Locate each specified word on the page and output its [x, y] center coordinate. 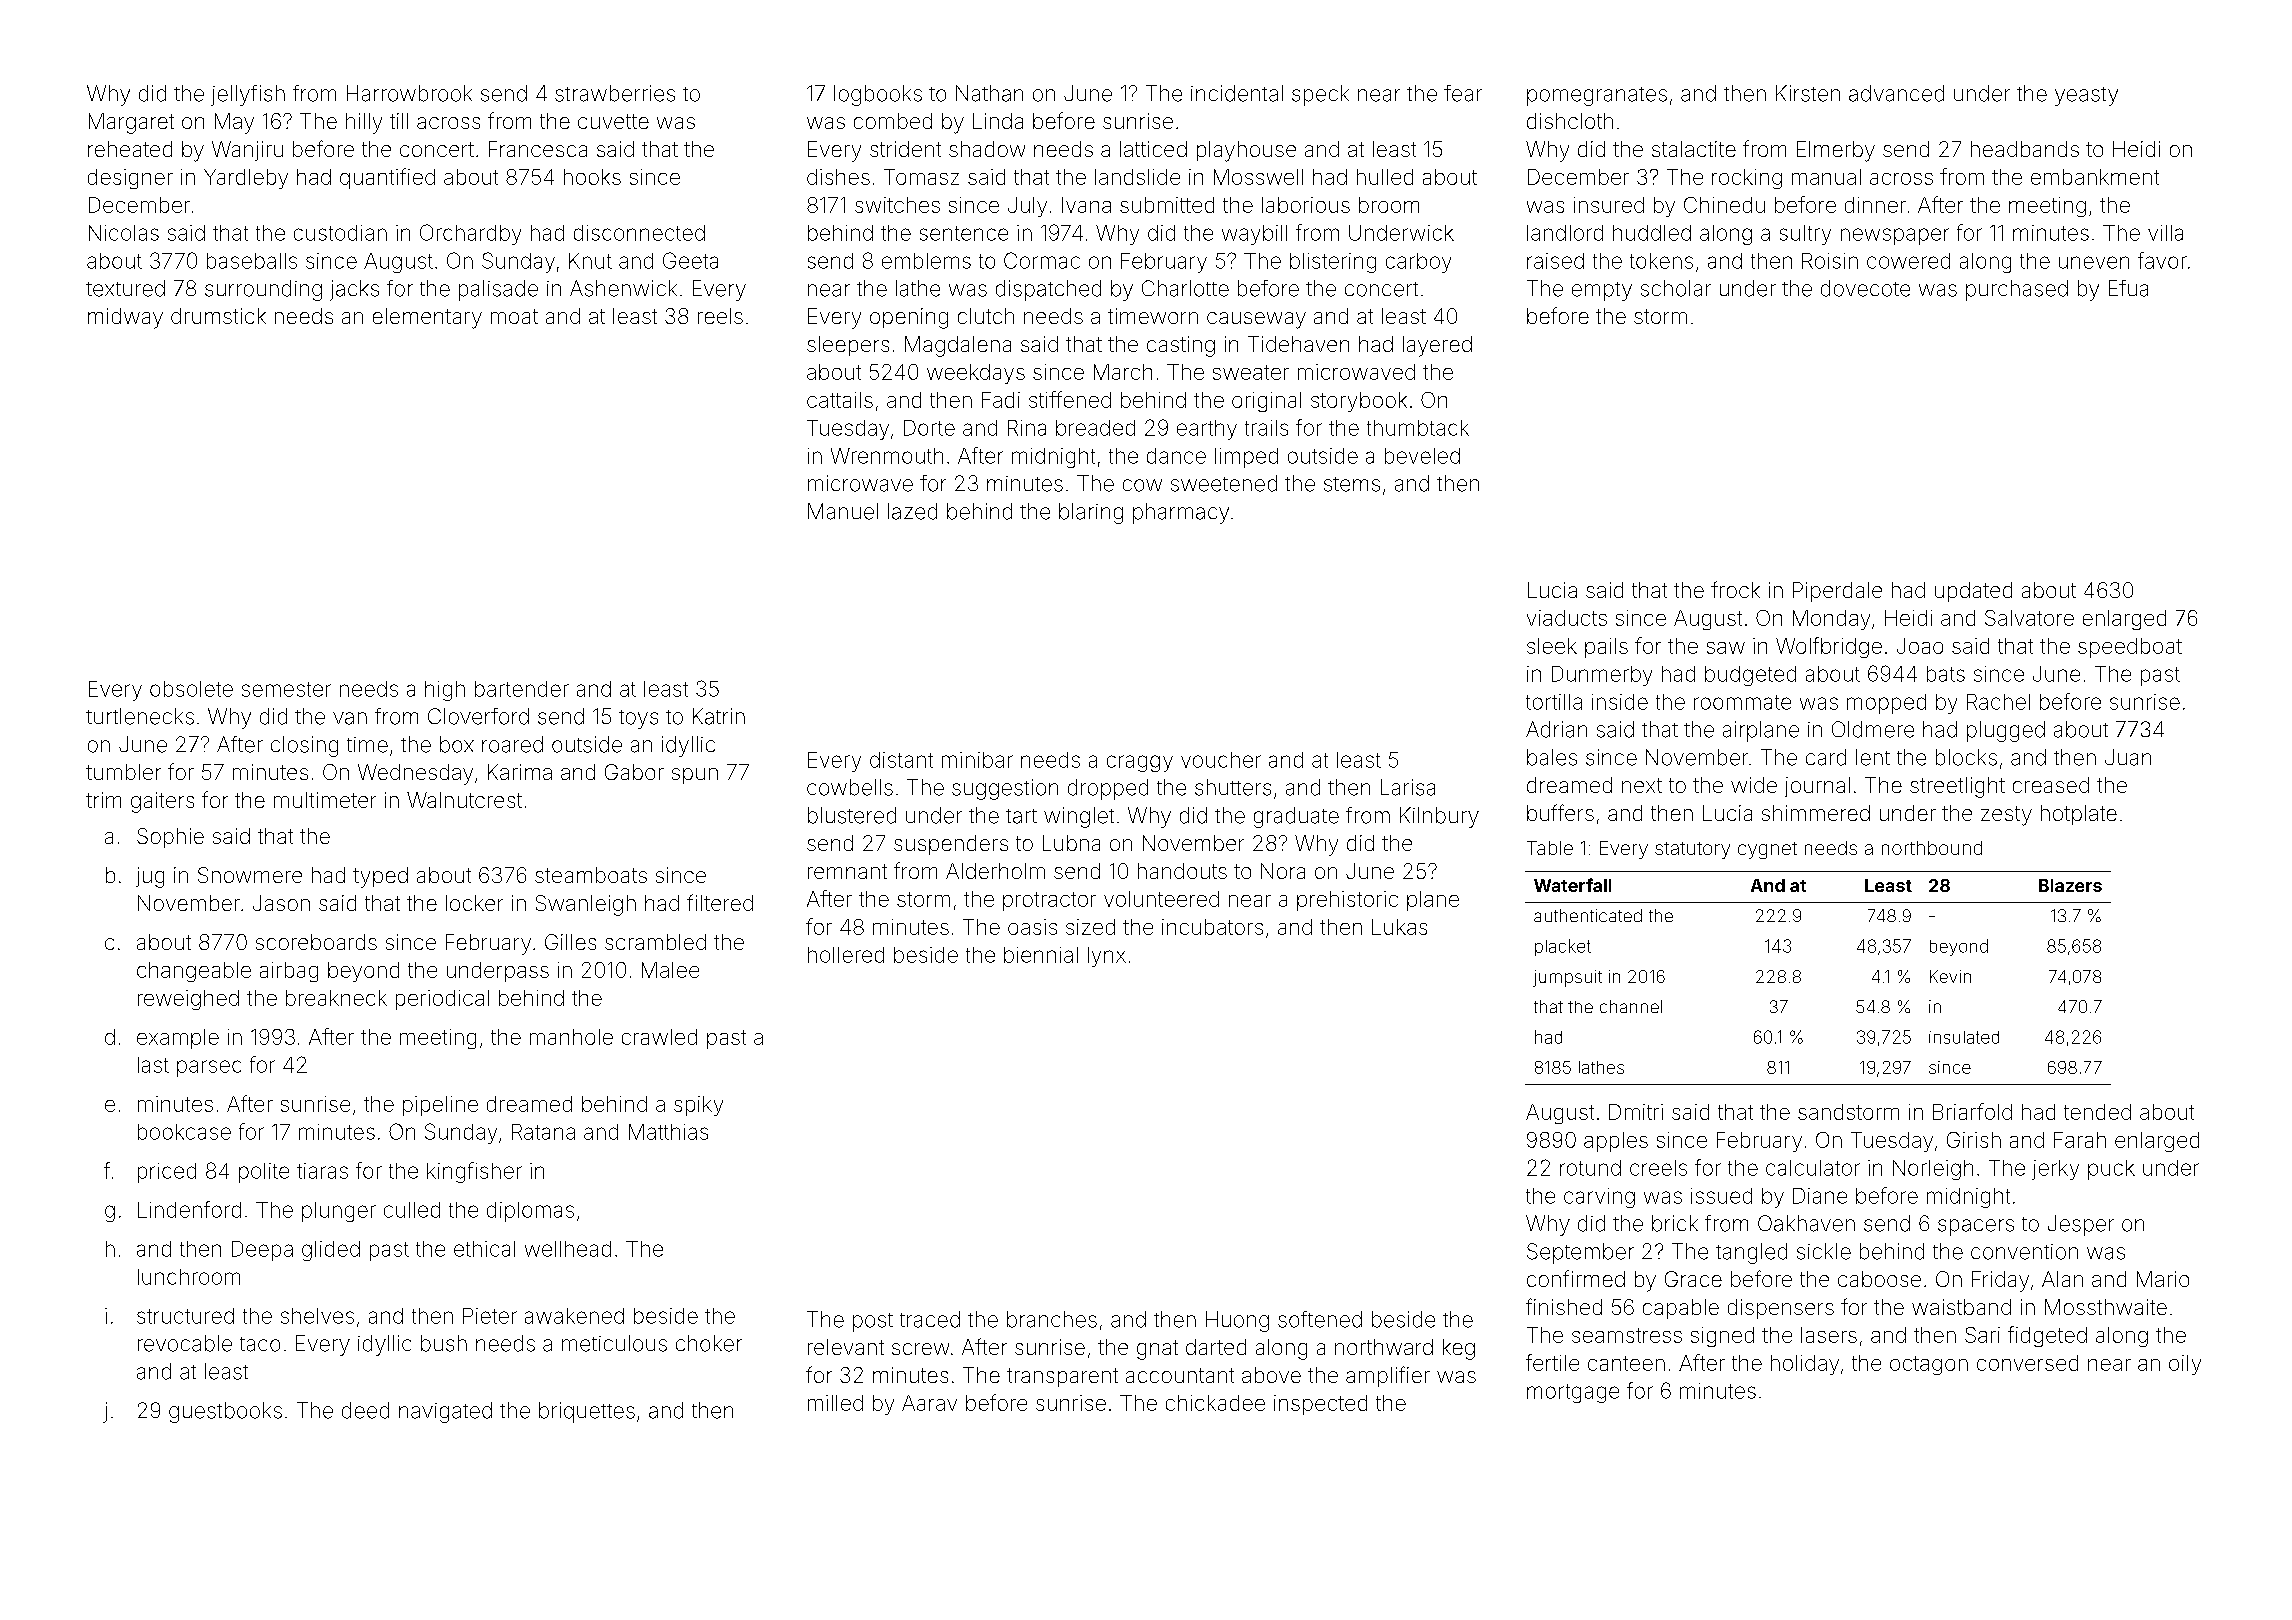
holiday [1805, 1365]
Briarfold [1972, 1111]
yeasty [2086, 96]
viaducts [1567, 618]
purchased [2017, 290]
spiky [698, 1106]
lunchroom [189, 1277]
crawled [659, 1037]
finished [1564, 1306]
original [1266, 402]
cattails [840, 400]
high [445, 691]
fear [1463, 93]
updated [1973, 592]
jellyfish [248, 95]
